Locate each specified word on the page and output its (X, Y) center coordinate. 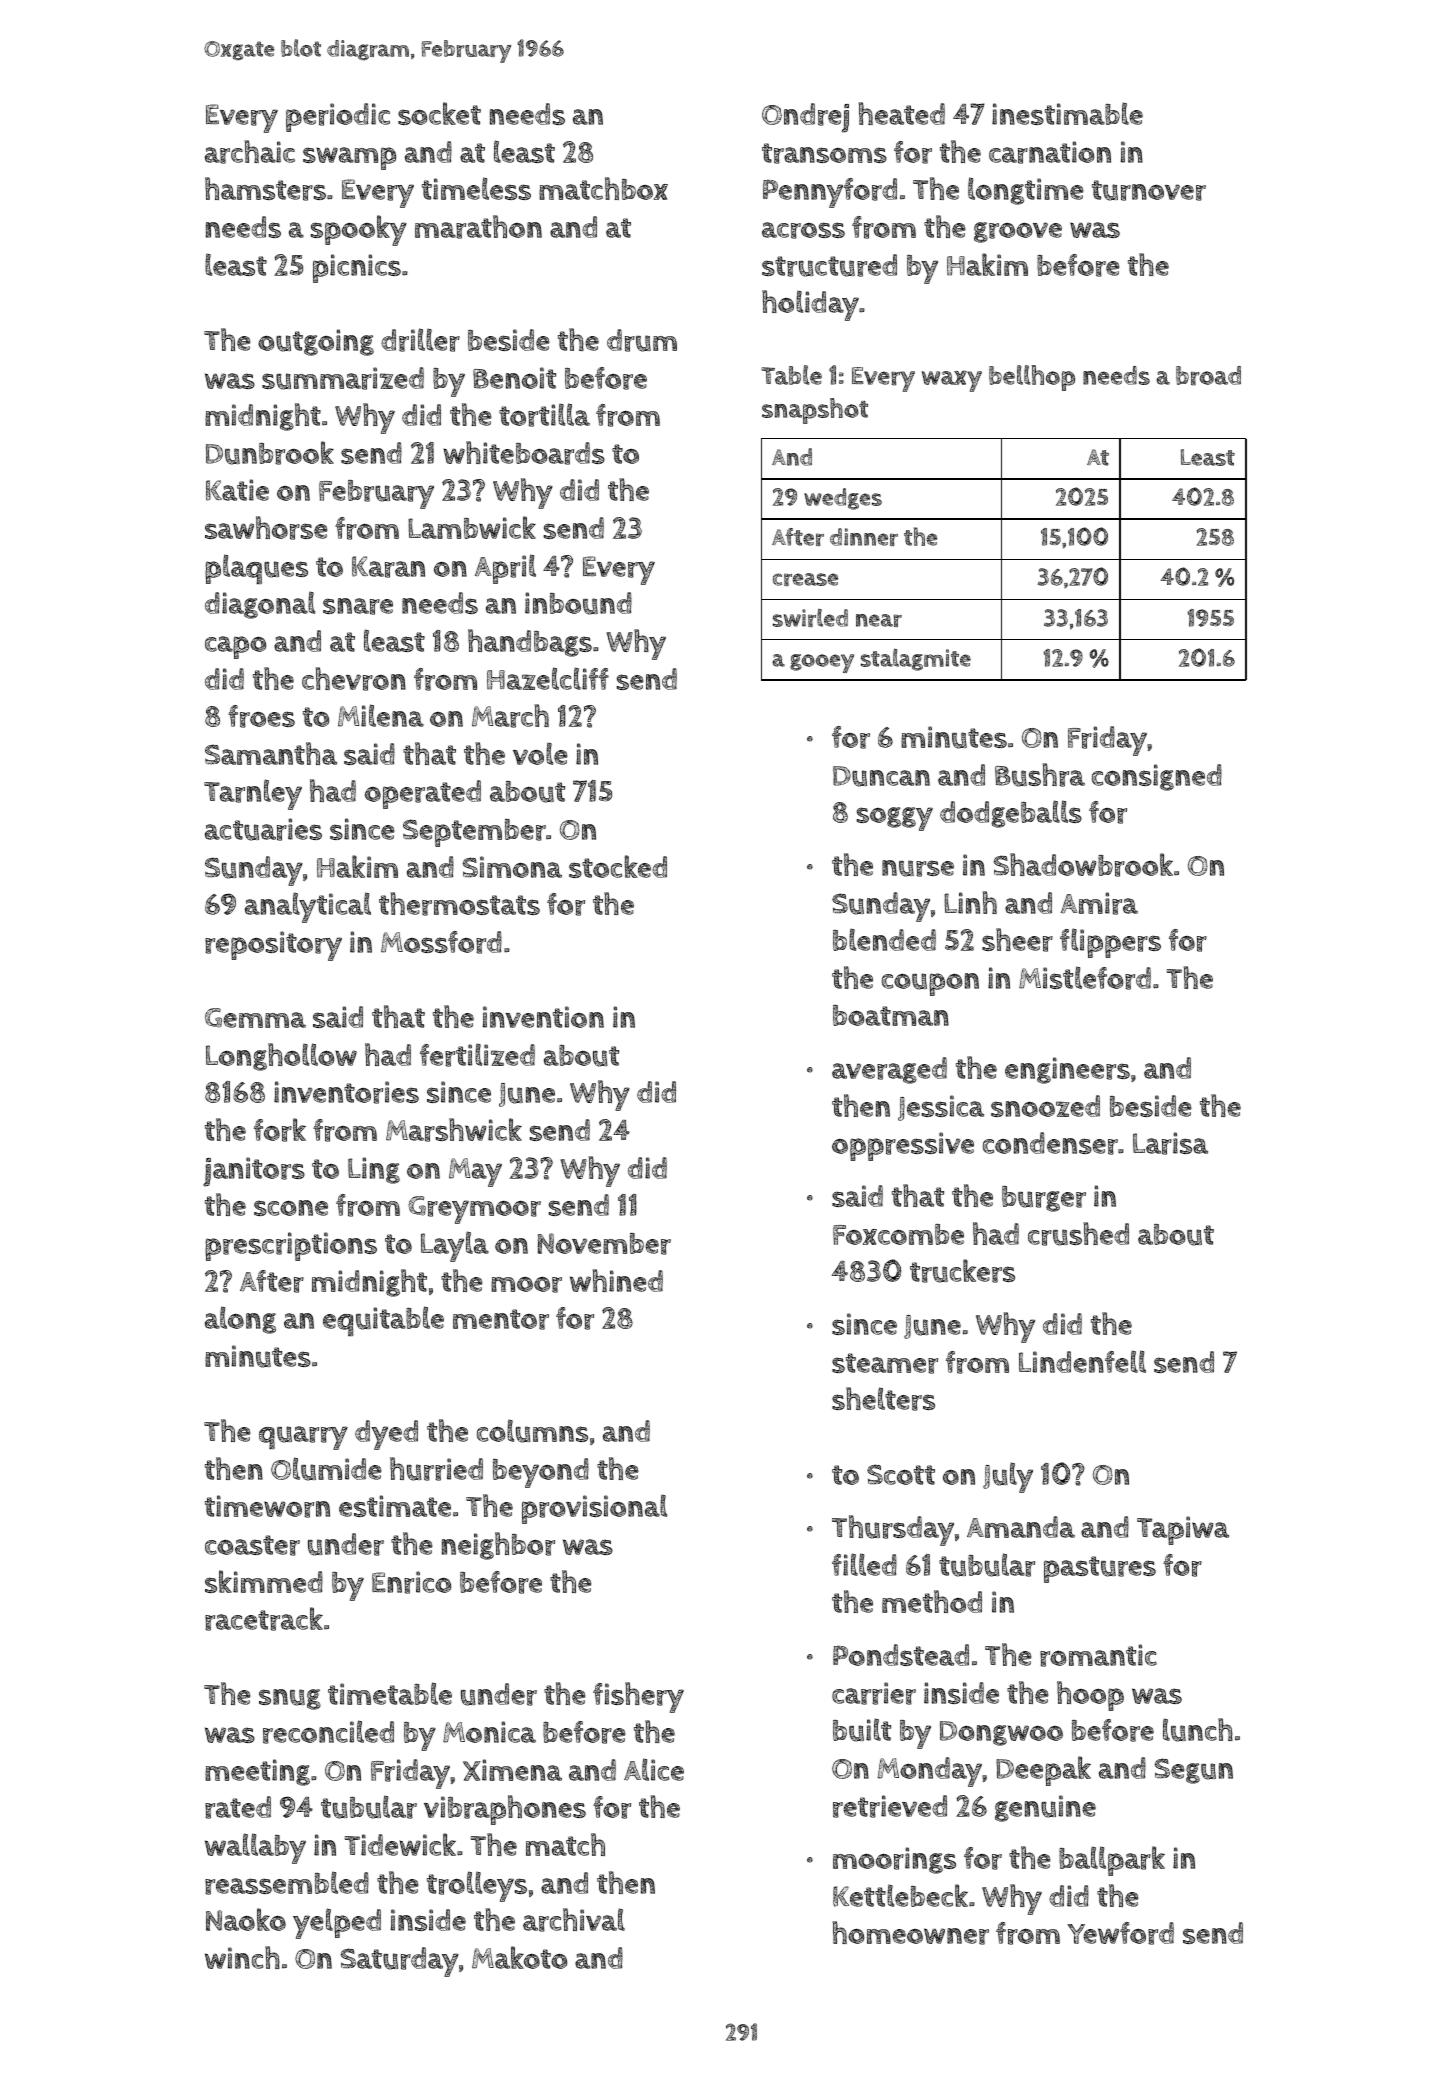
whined (616, 1280)
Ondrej (805, 118)
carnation (1050, 152)
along (240, 1320)
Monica (489, 1732)
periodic (338, 117)
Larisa (1170, 1143)
